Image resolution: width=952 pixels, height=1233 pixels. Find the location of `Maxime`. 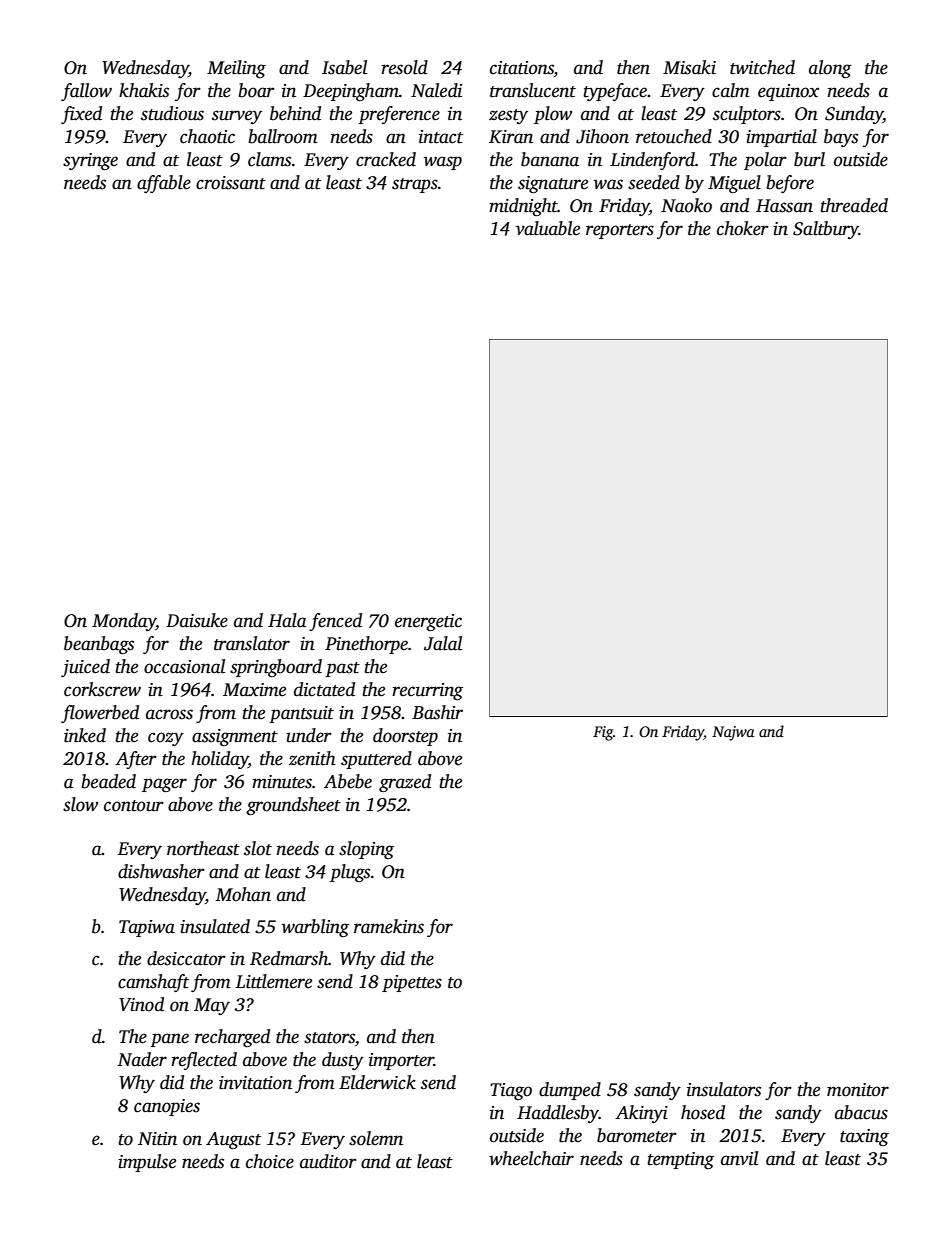

Maxime is located at coordinates (254, 690).
